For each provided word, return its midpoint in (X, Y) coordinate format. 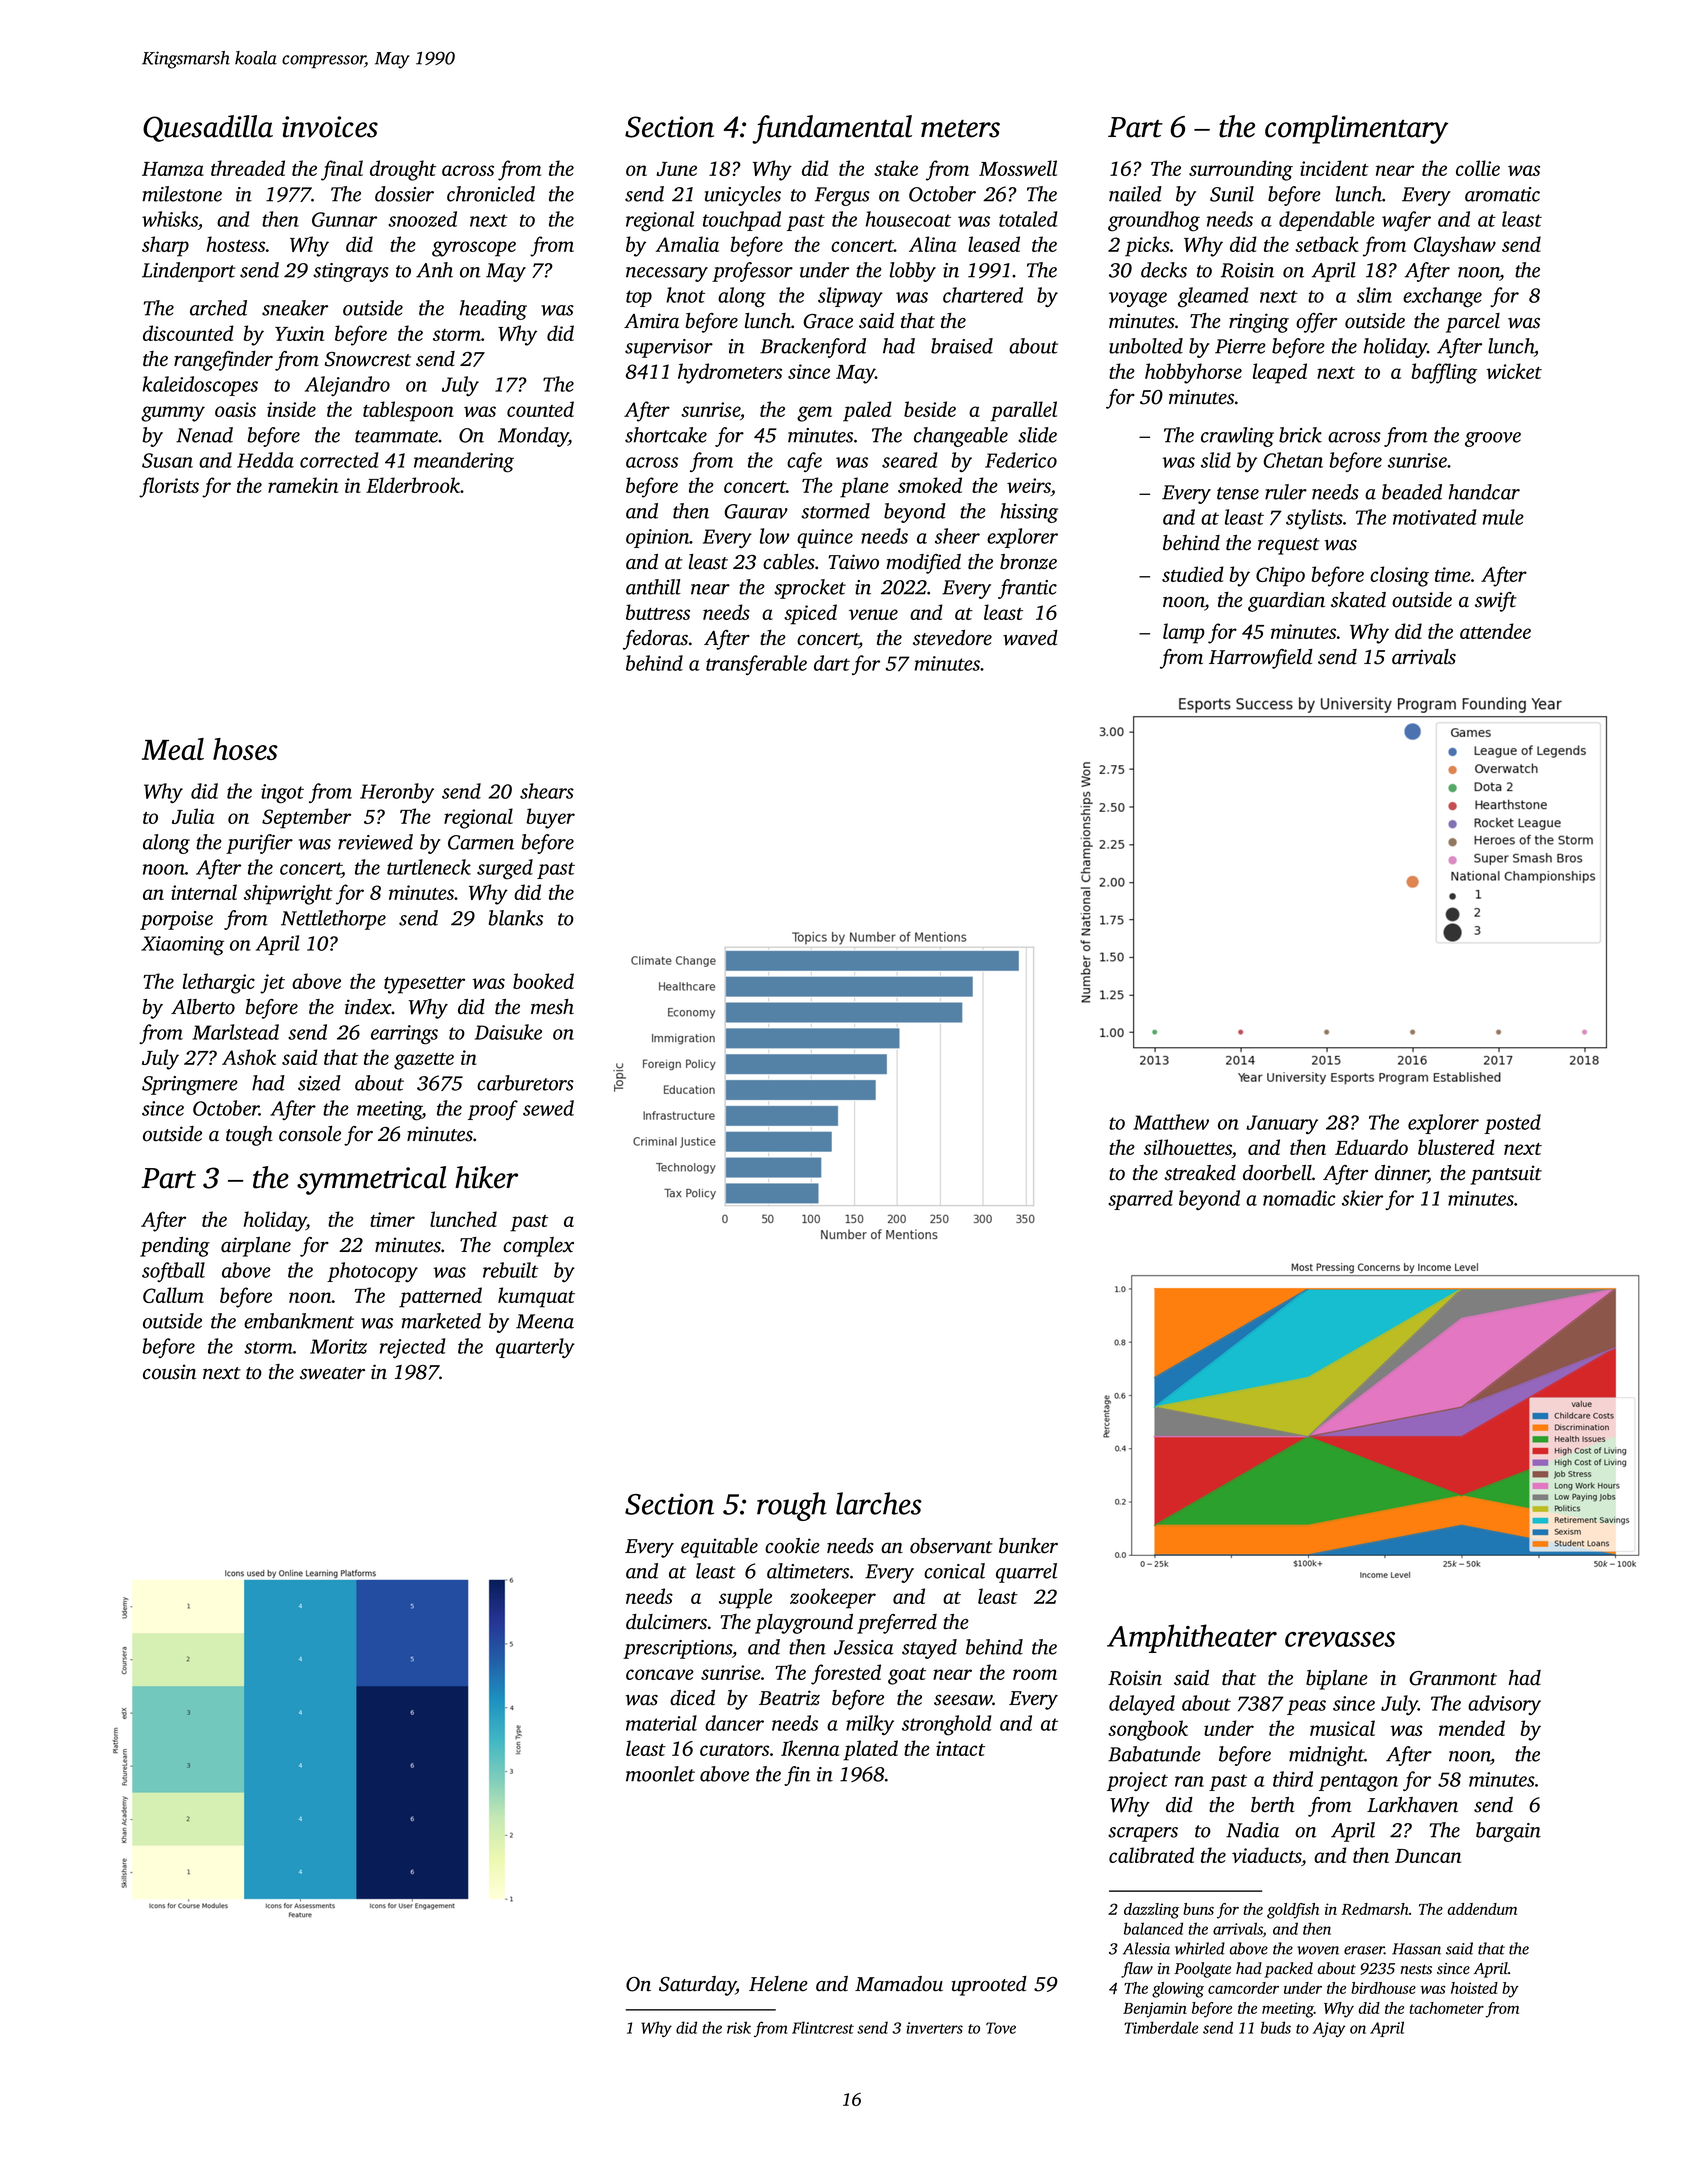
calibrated (1151, 1855)
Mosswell (1018, 168)
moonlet (660, 1774)
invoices (330, 127)
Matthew (1171, 1122)
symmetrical (372, 1180)
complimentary (1356, 129)
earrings (404, 1035)
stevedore (952, 638)
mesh (552, 1007)
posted (1512, 1124)
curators (734, 1750)
